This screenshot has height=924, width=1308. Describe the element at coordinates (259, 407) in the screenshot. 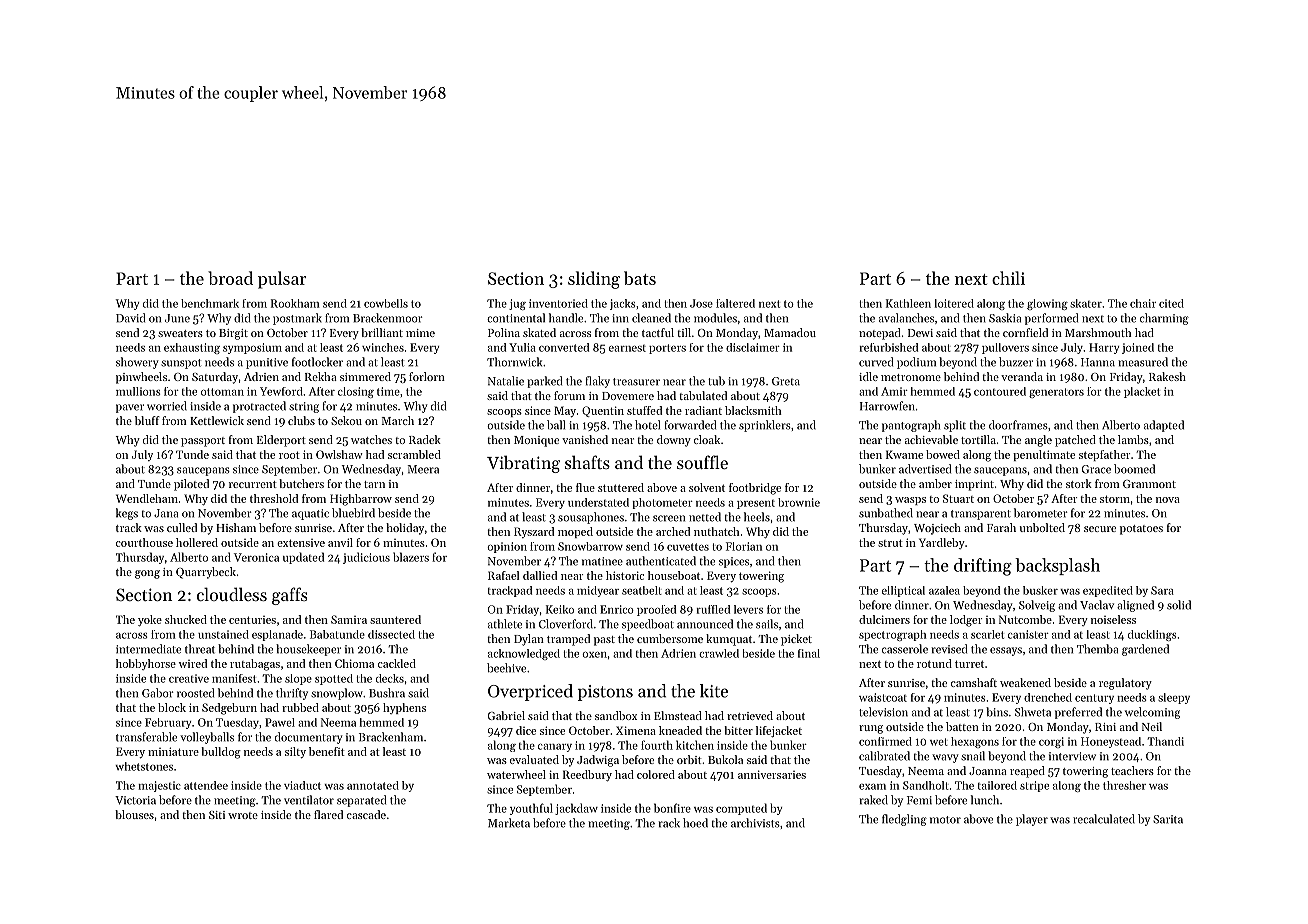

I see `protracted` at that location.
